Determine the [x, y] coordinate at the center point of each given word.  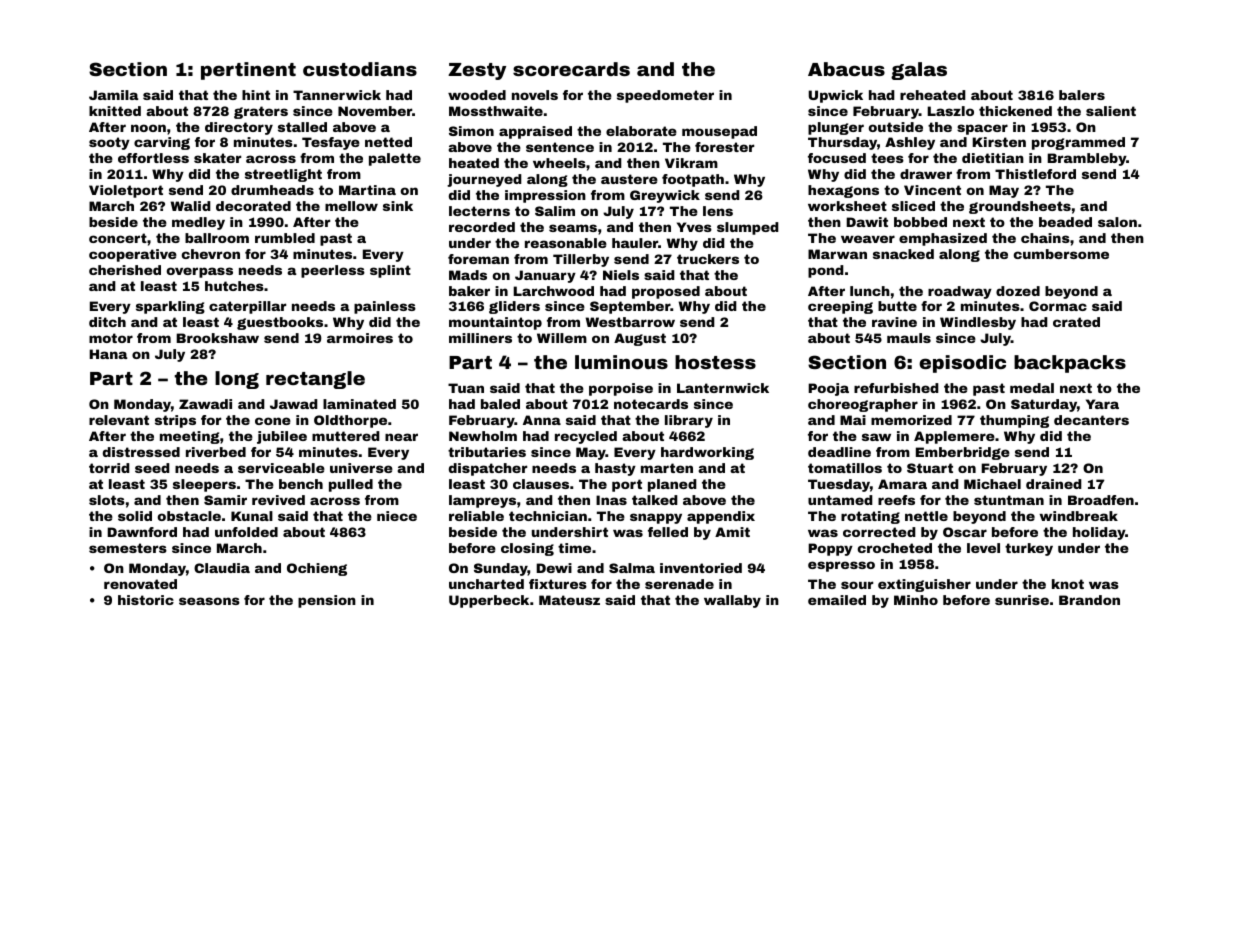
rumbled [285, 238]
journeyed [484, 180]
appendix [721, 517]
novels [535, 95]
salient [1111, 111]
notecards [651, 404]
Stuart [930, 468]
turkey [1029, 549]
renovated [140, 584]
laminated [359, 404]
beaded [1065, 222]
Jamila [113, 95]
